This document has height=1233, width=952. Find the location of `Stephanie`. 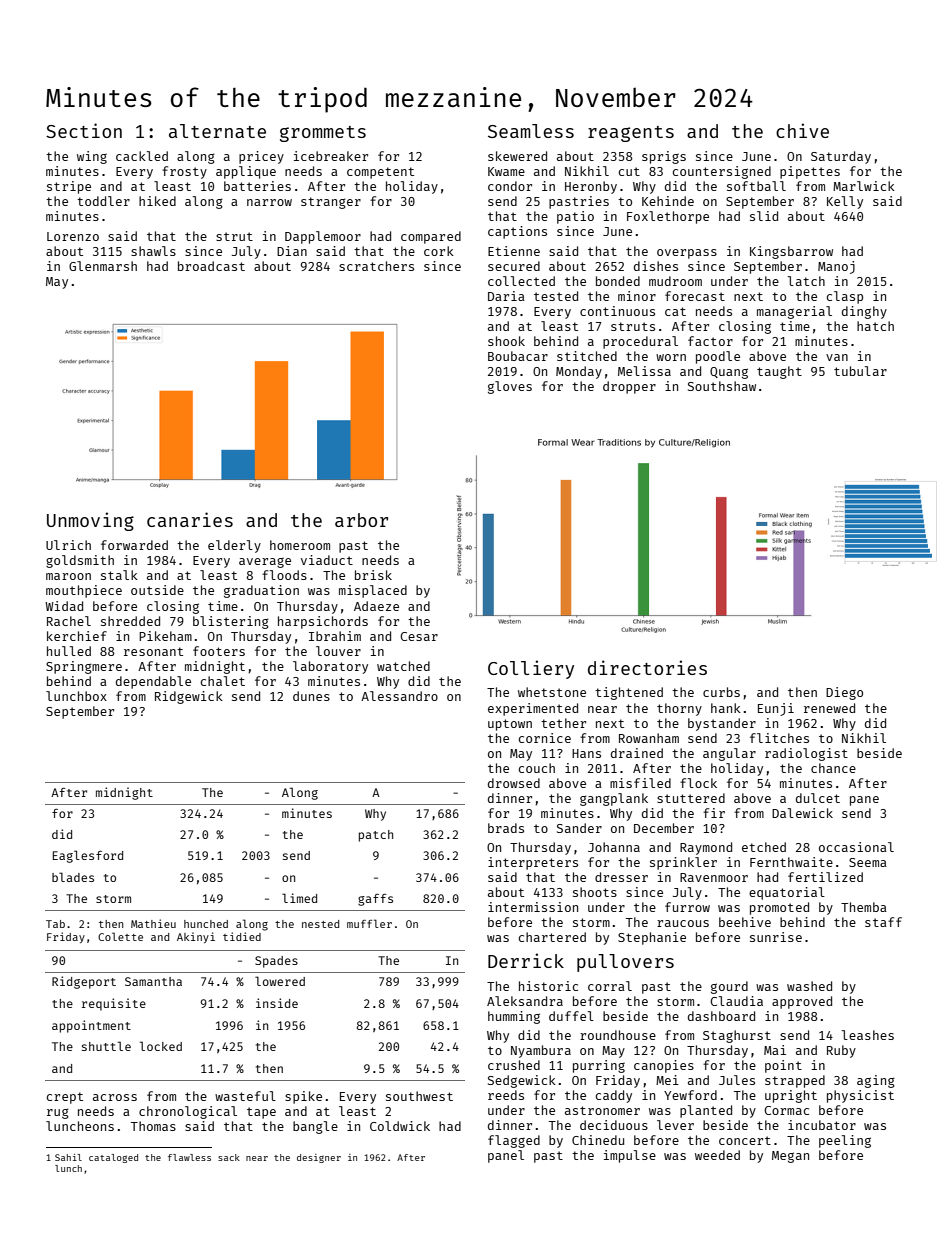

Stephanie is located at coordinates (652, 938).
